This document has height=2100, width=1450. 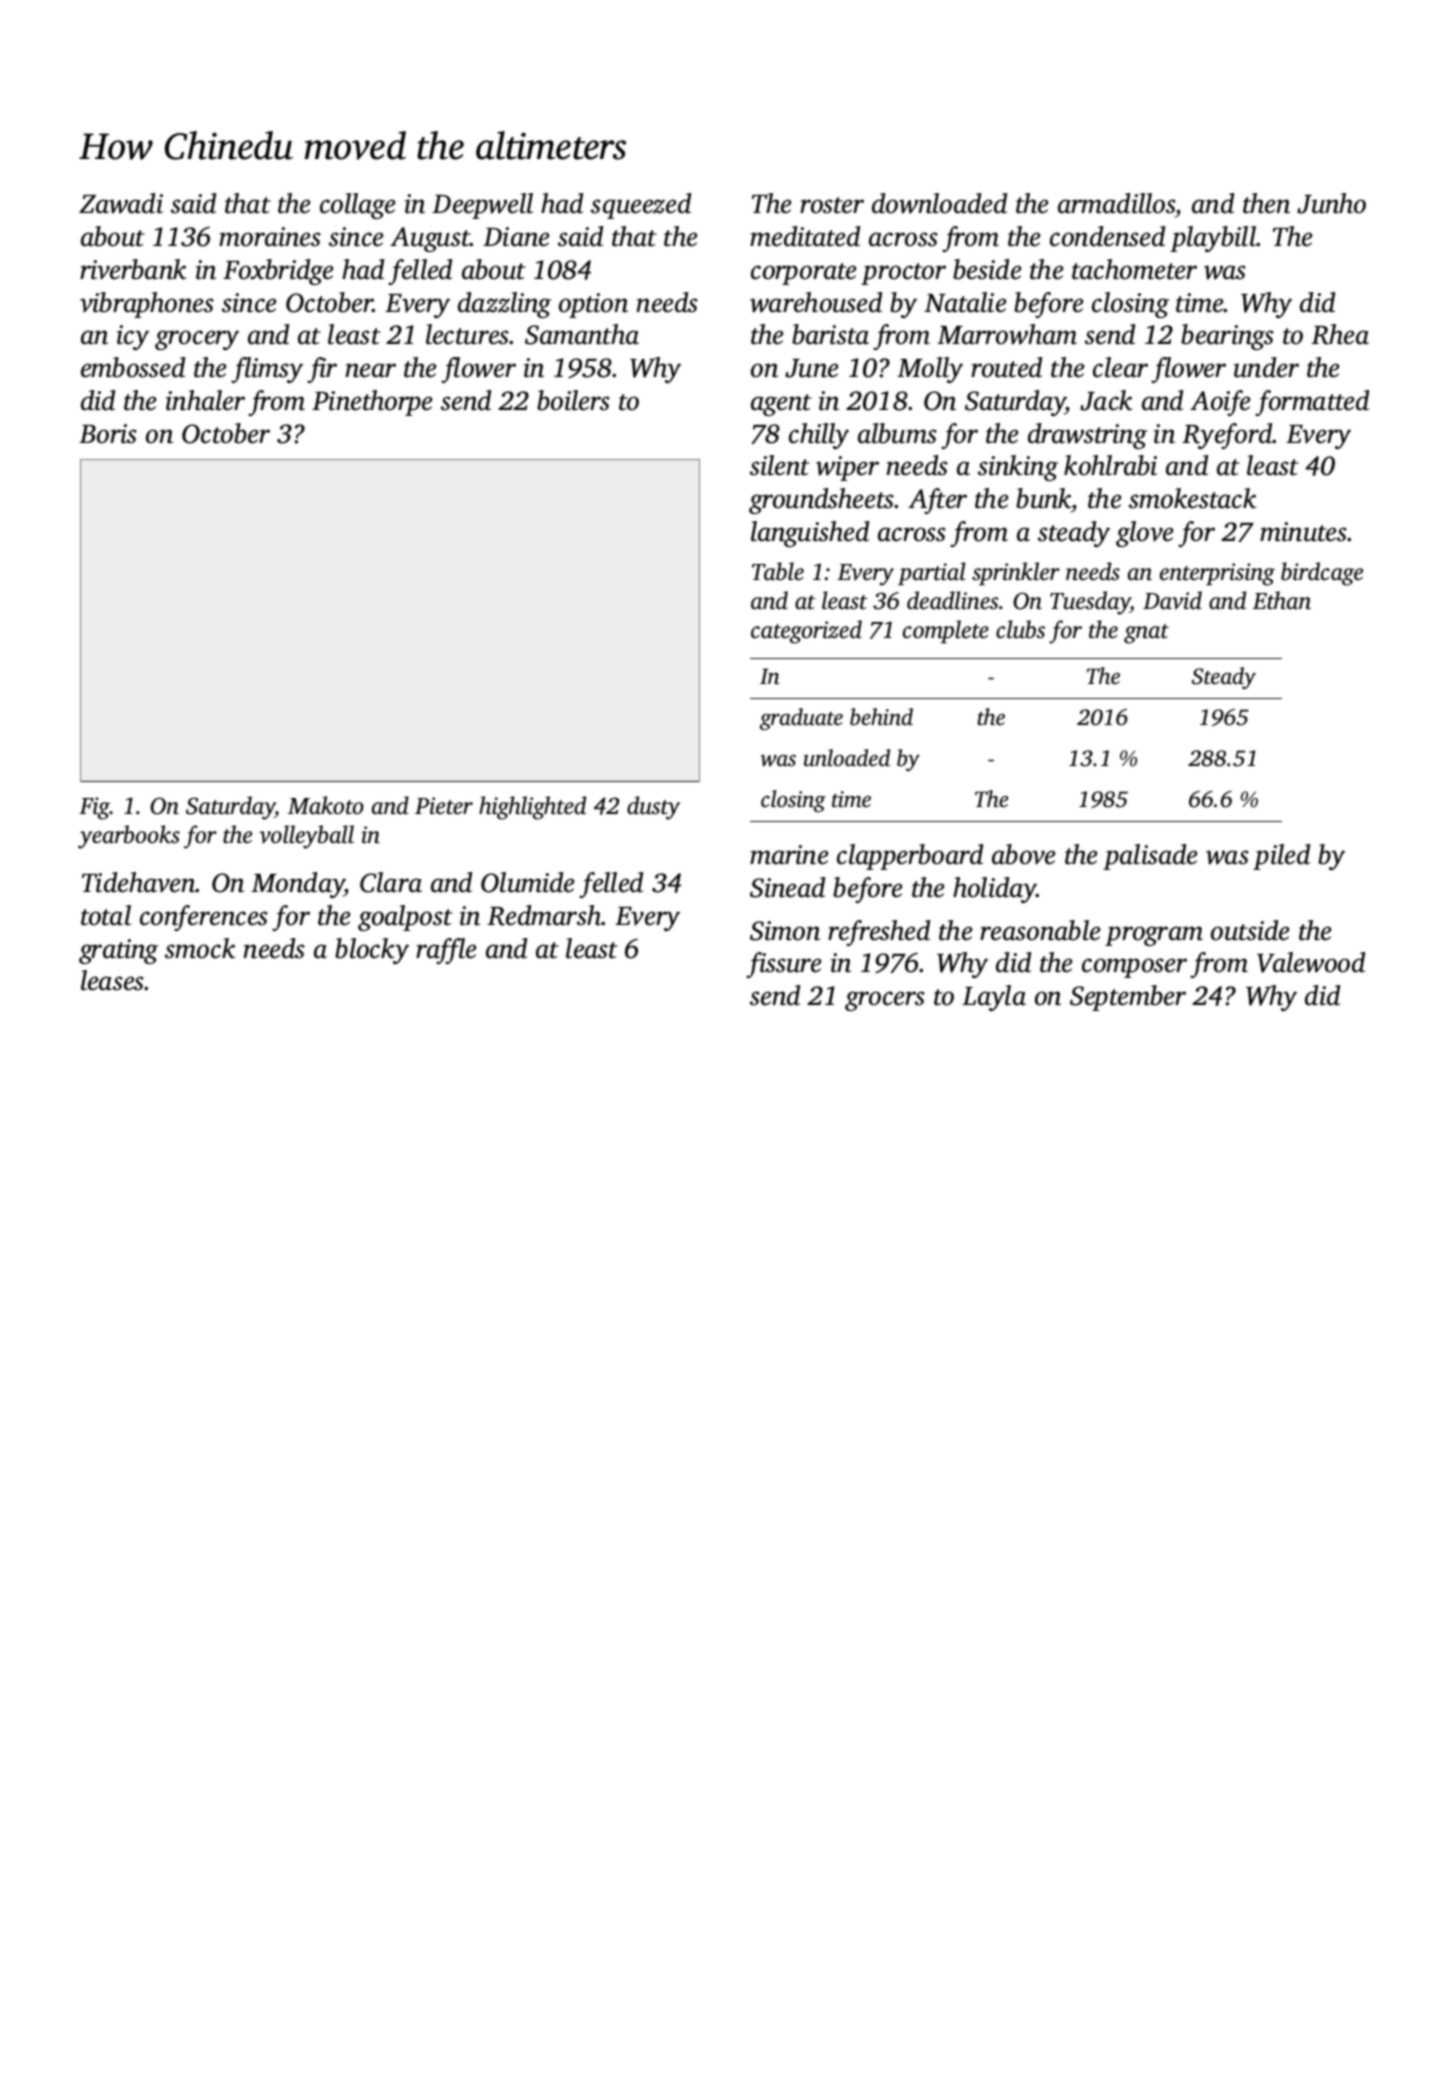 I want to click on albums, so click(x=897, y=433).
